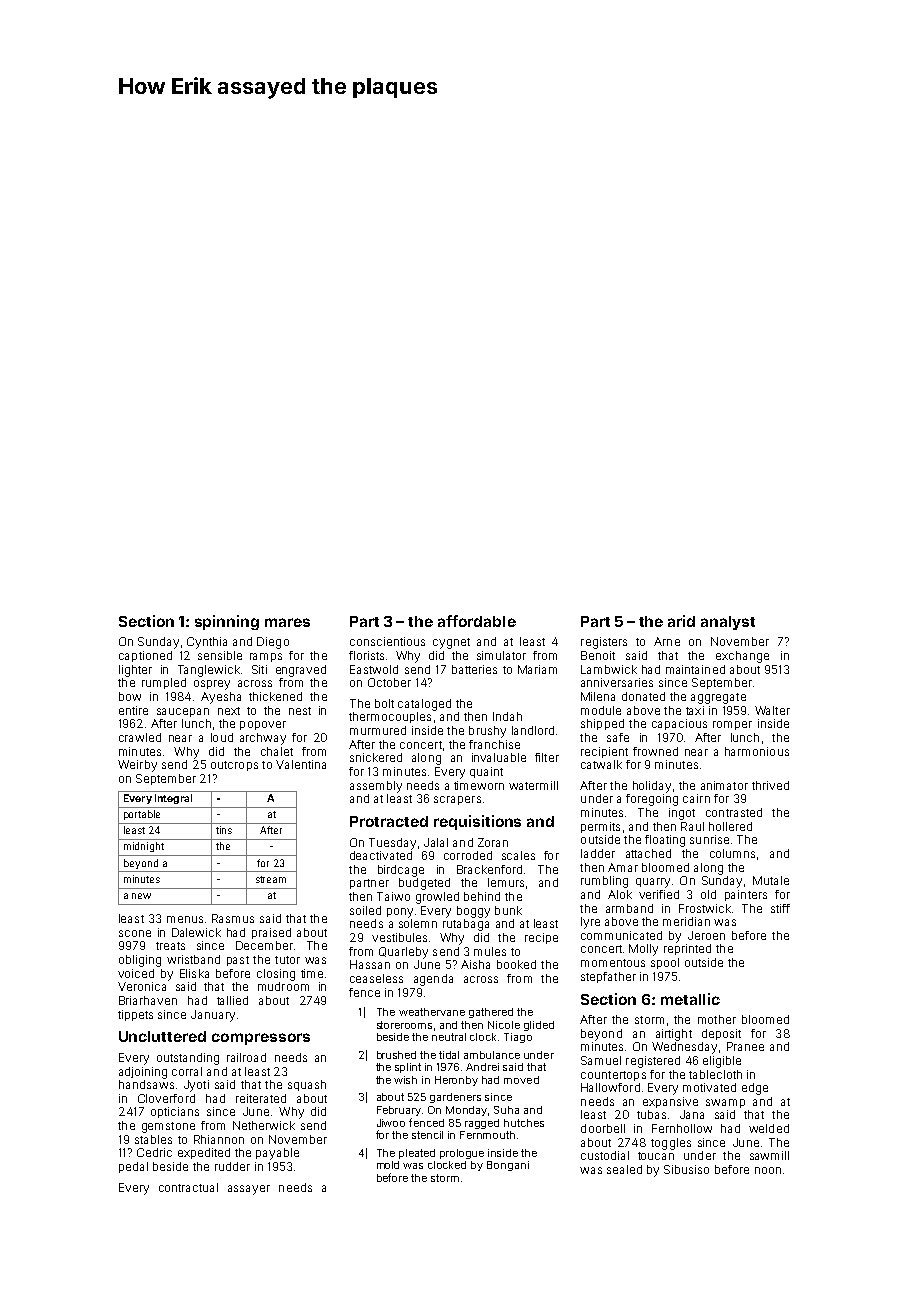  What do you see at coordinates (141, 896) in the screenshot?
I see `new` at bounding box center [141, 896].
